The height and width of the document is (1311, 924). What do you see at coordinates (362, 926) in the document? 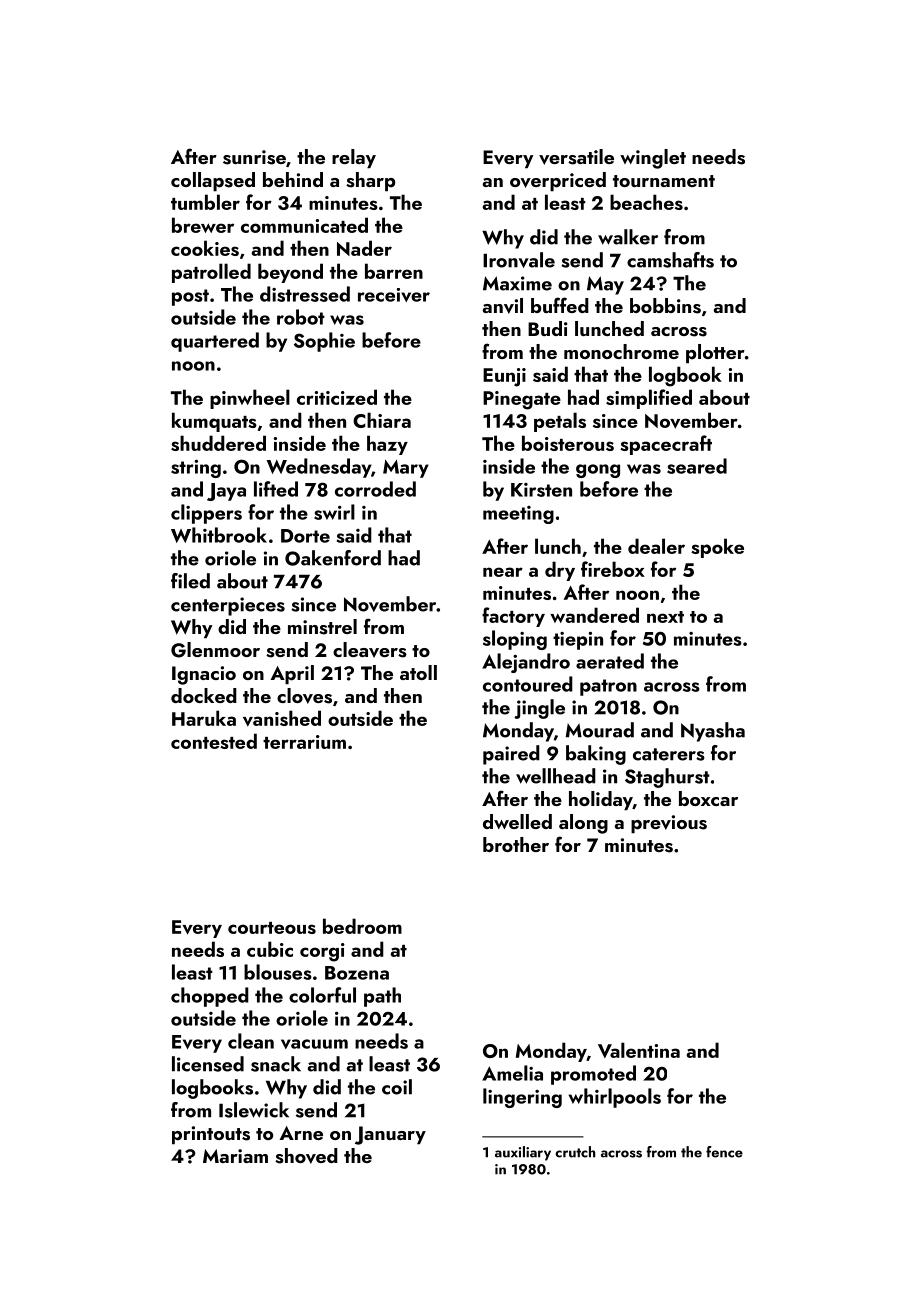
I see `bedroom` at bounding box center [362, 926].
